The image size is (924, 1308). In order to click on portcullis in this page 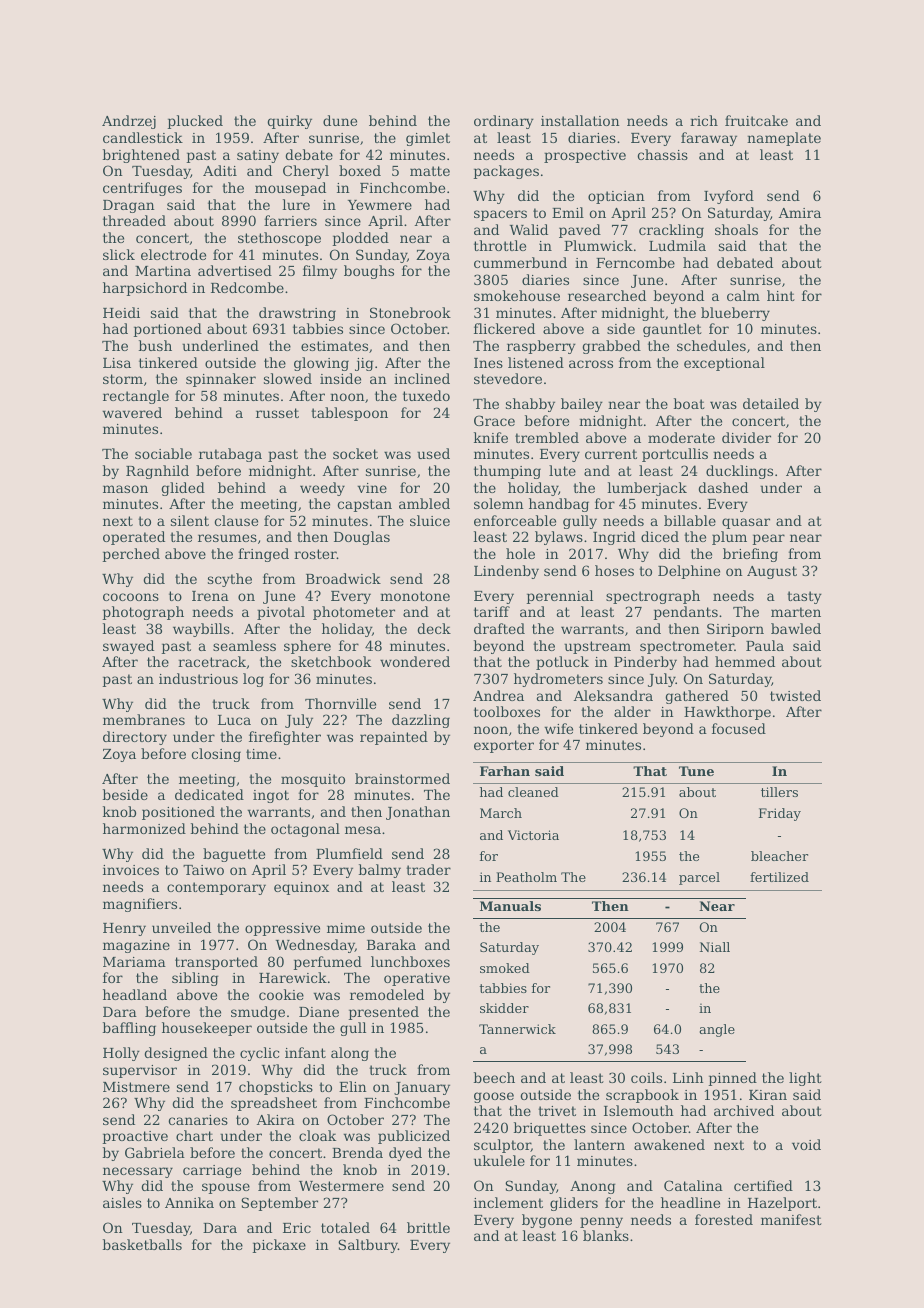, I will do `click(675, 455)`.
